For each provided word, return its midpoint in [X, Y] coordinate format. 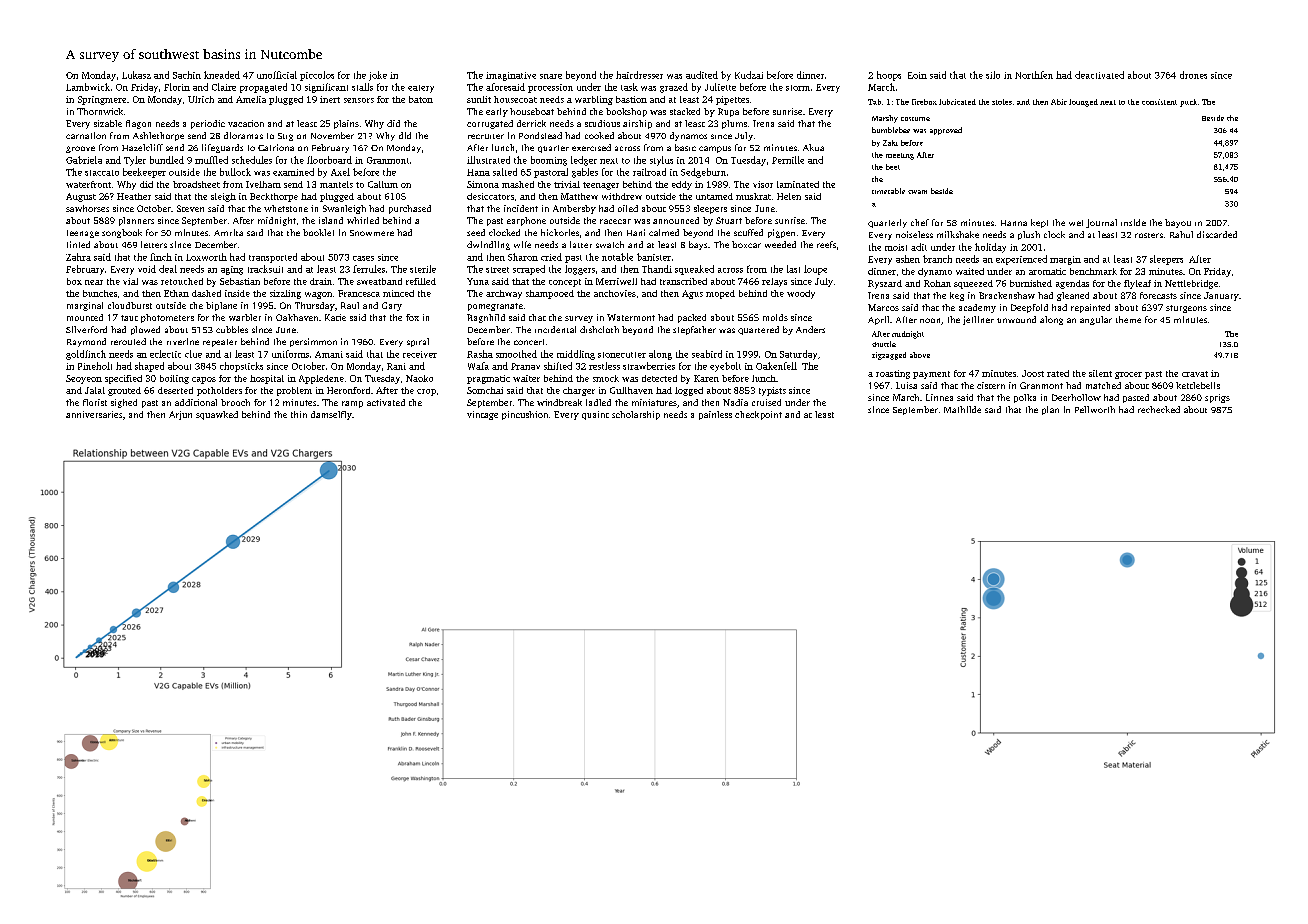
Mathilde [962, 409]
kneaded [222, 75]
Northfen [1034, 75]
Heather [134, 196]
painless [715, 415]
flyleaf [1137, 284]
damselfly [331, 415]
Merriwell [616, 281]
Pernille [788, 160]
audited [702, 75]
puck [1188, 103]
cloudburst [130, 305]
